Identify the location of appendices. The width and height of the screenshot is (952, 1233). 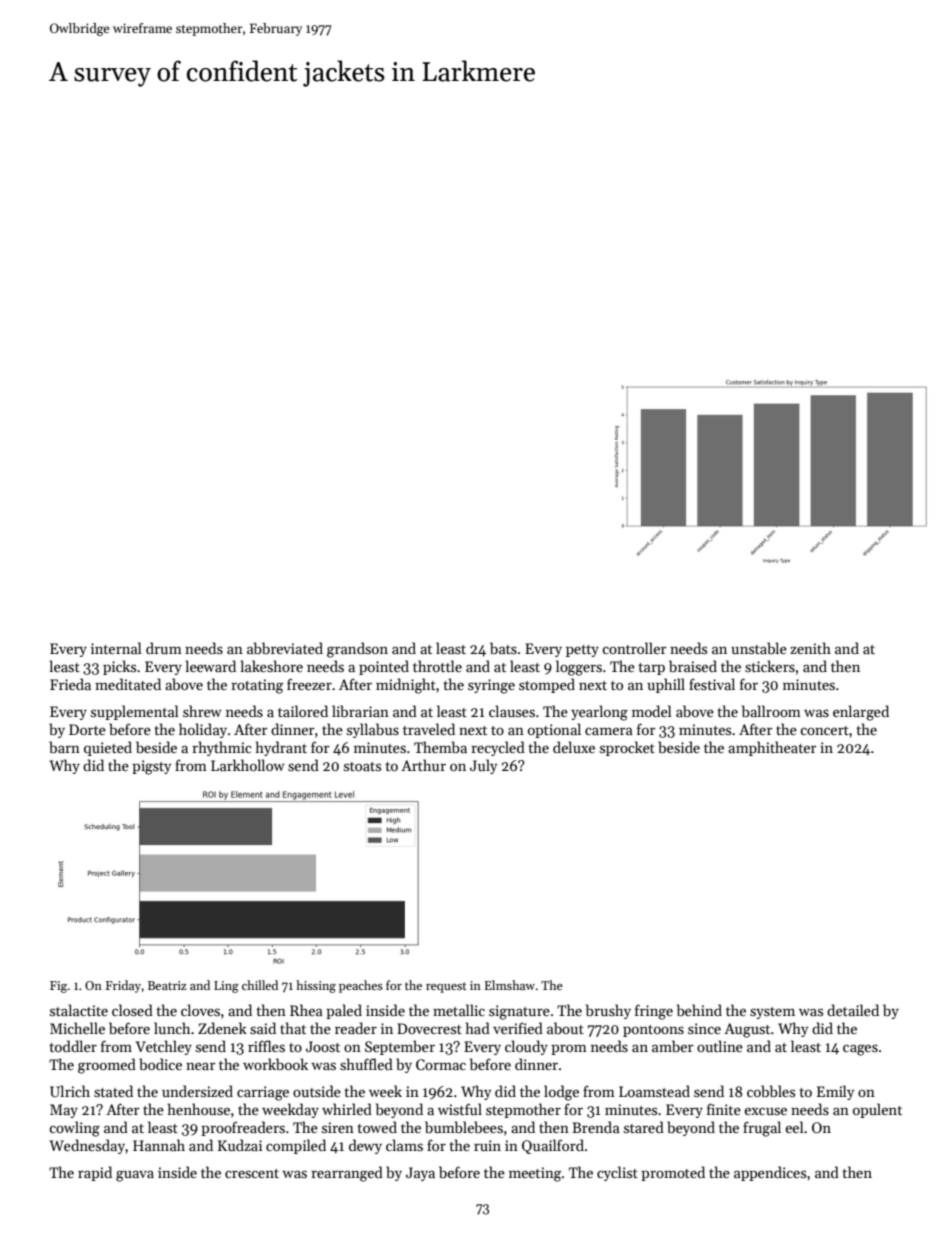
(770, 1173).
